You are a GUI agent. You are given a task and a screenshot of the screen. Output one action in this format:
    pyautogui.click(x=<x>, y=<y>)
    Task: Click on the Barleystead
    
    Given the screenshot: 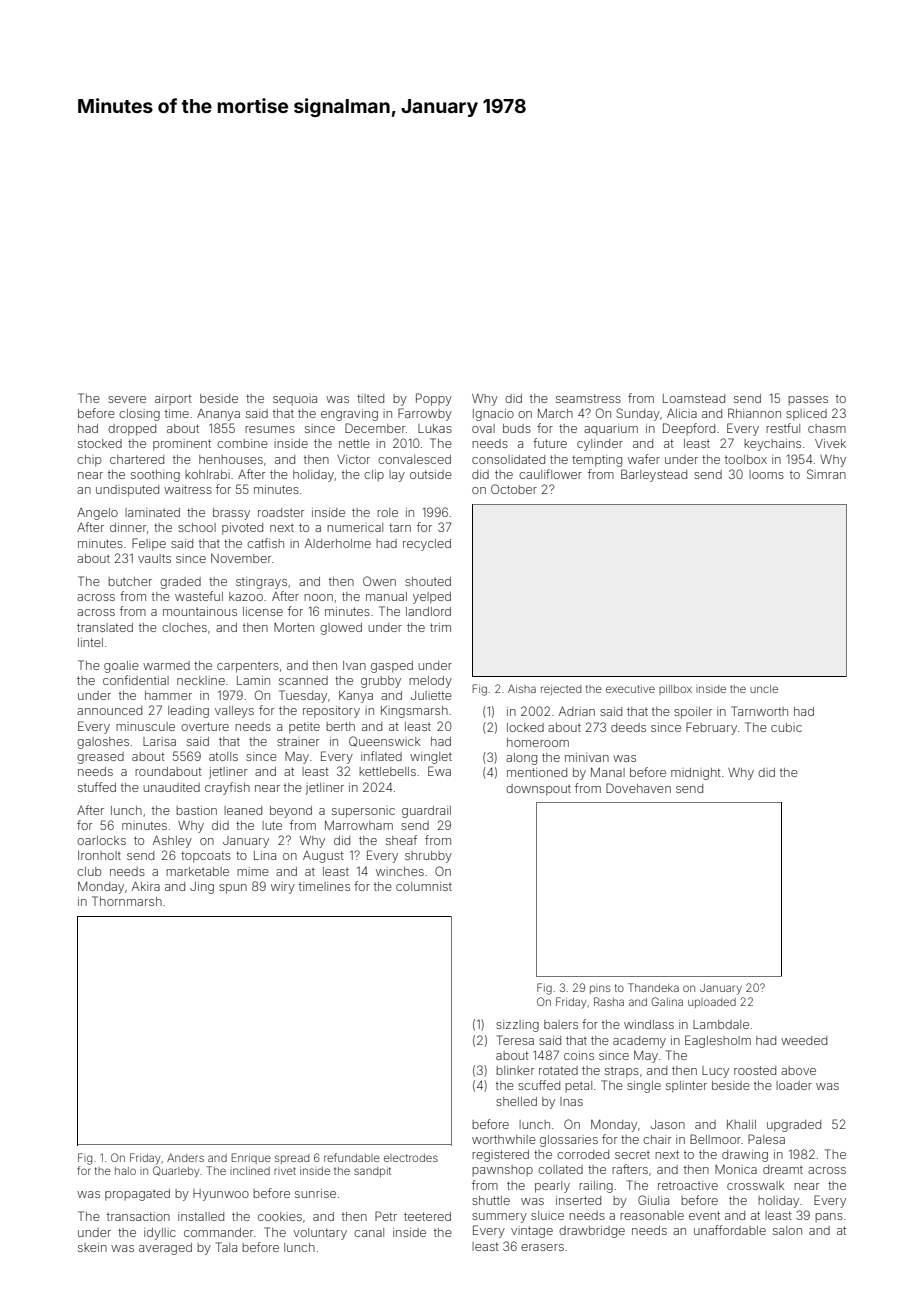 What is the action you would take?
    pyautogui.click(x=654, y=475)
